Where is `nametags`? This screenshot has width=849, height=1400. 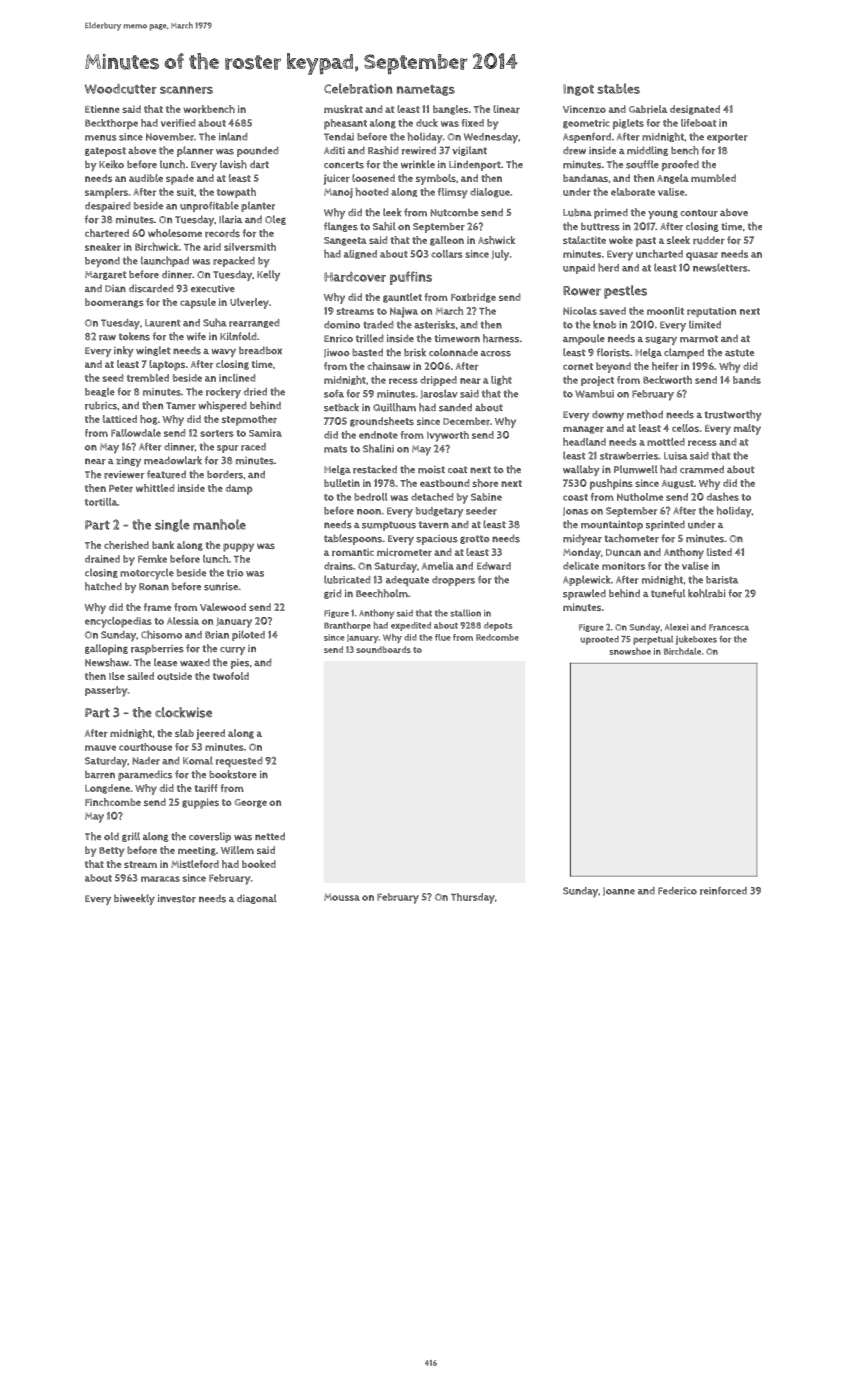 nametags is located at coordinates (426, 90).
